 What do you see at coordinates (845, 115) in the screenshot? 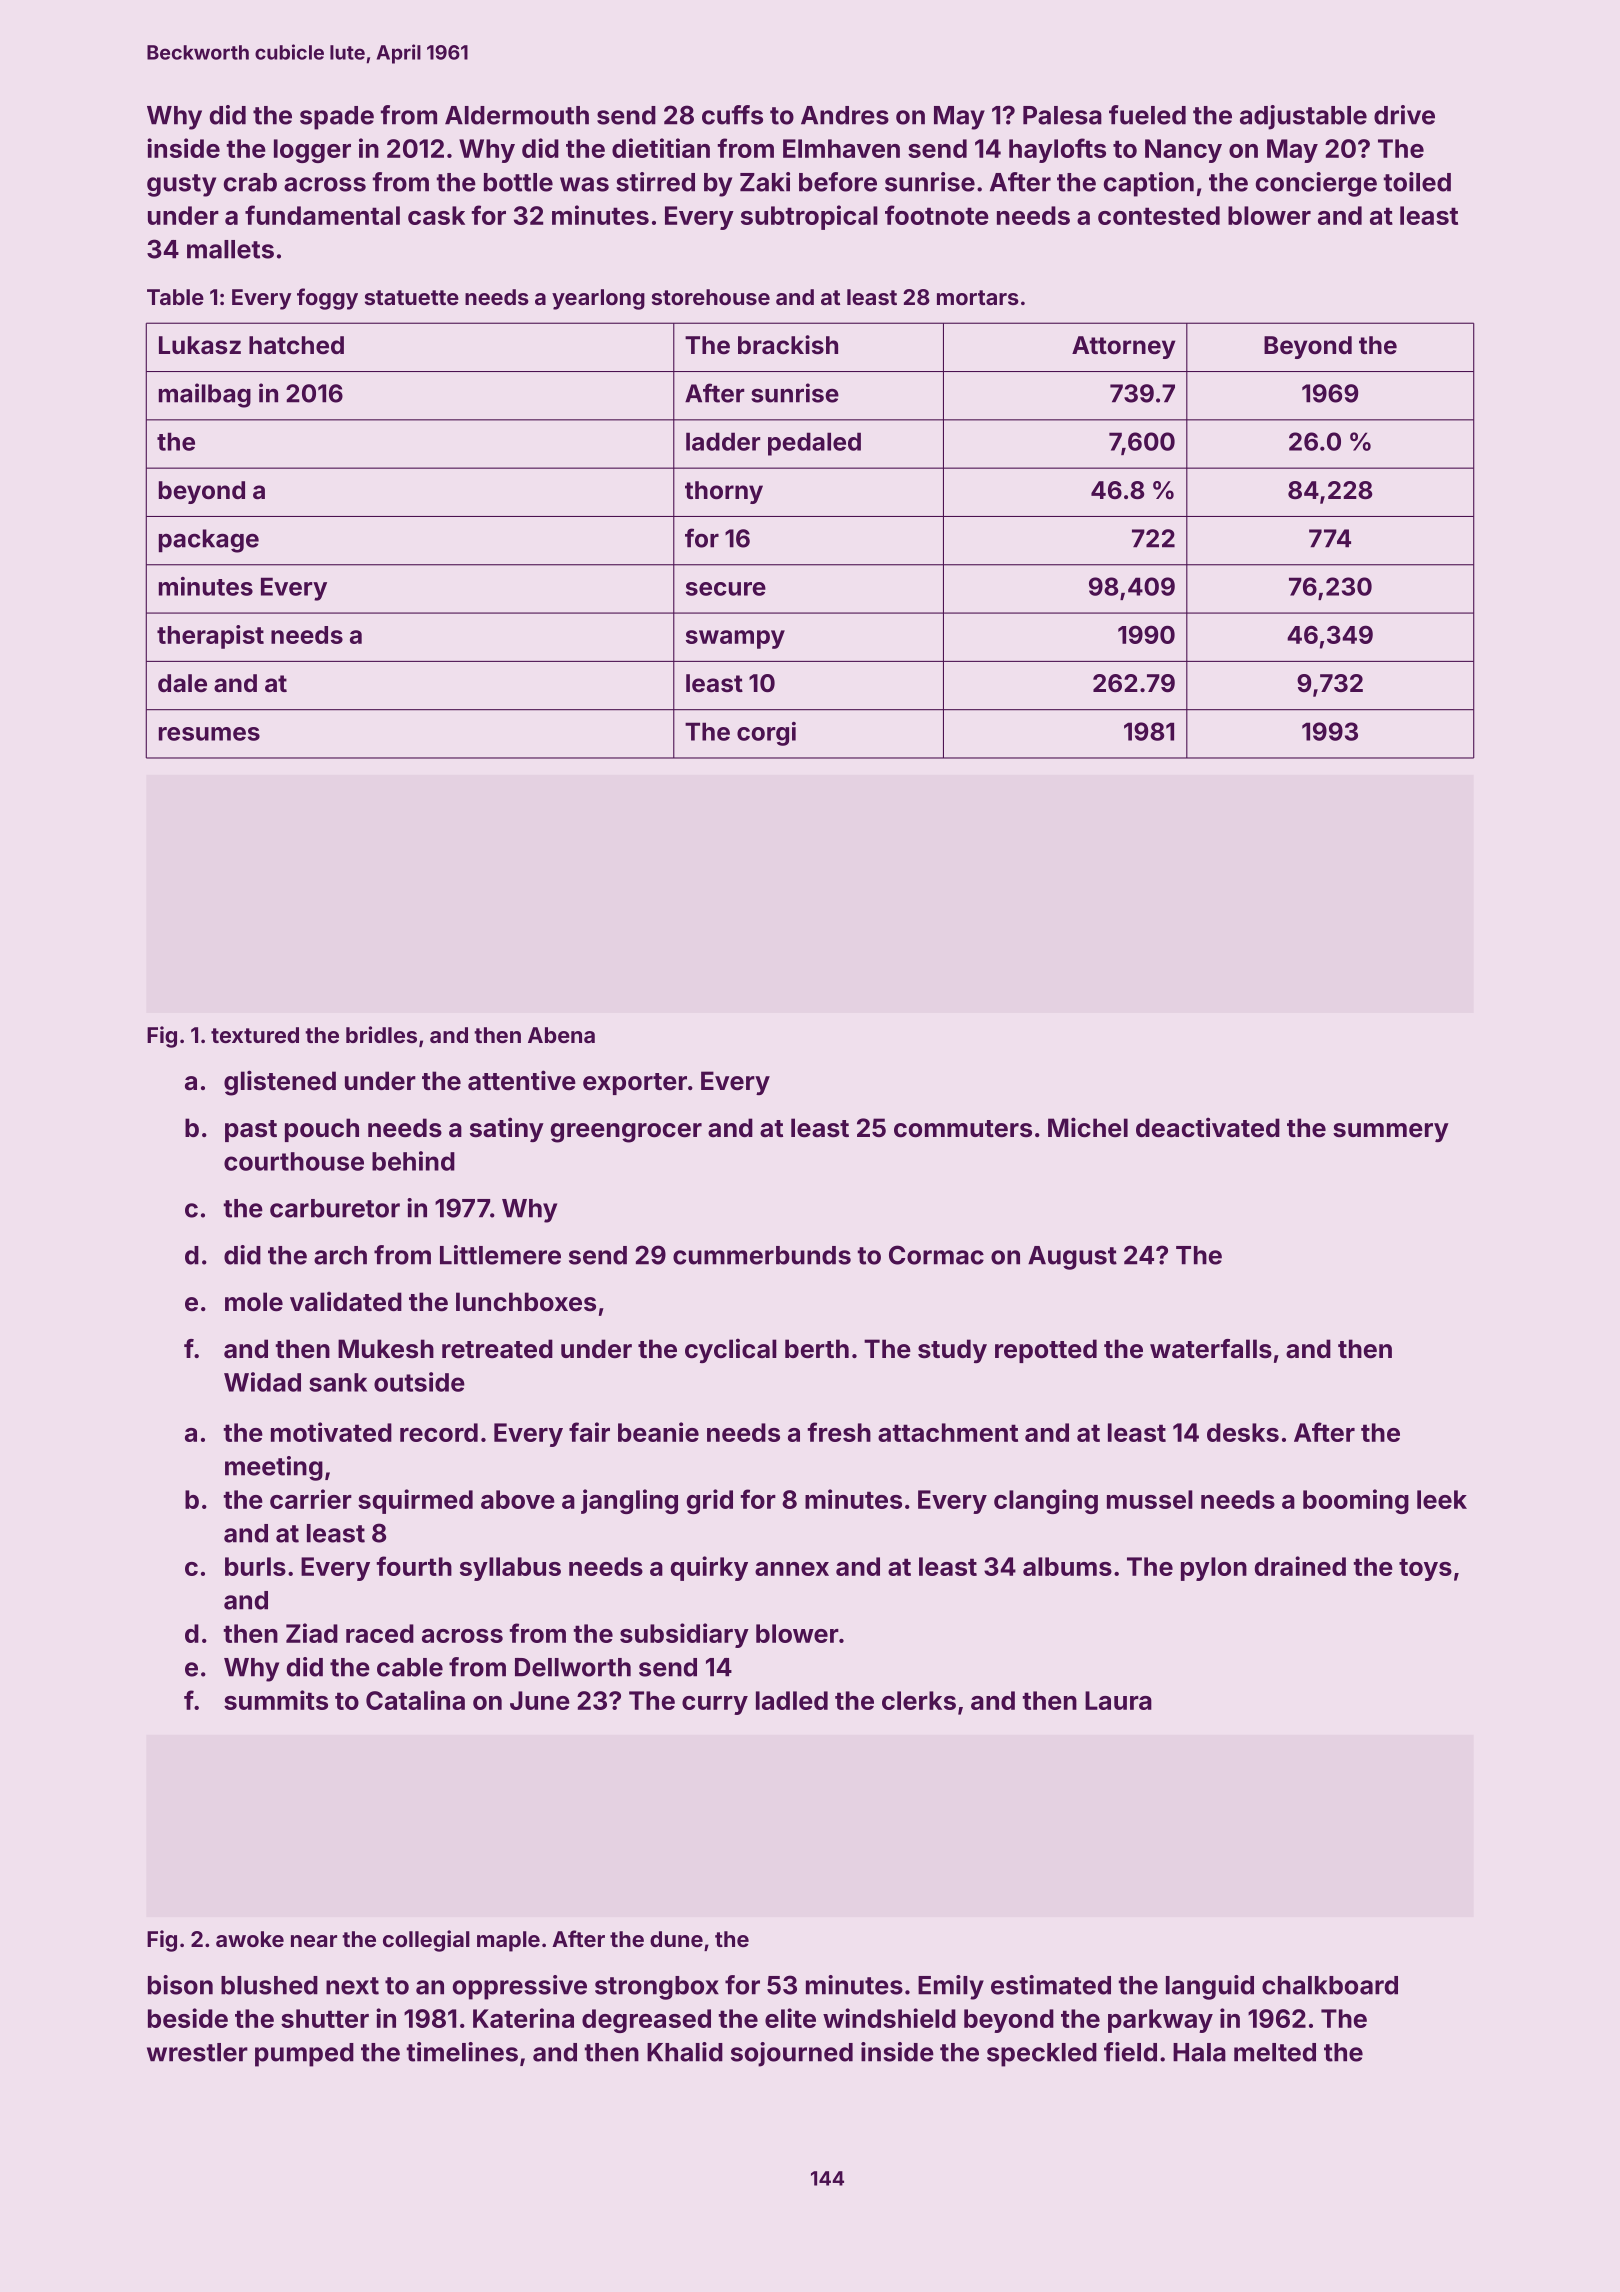
I see `Andres` at bounding box center [845, 115].
